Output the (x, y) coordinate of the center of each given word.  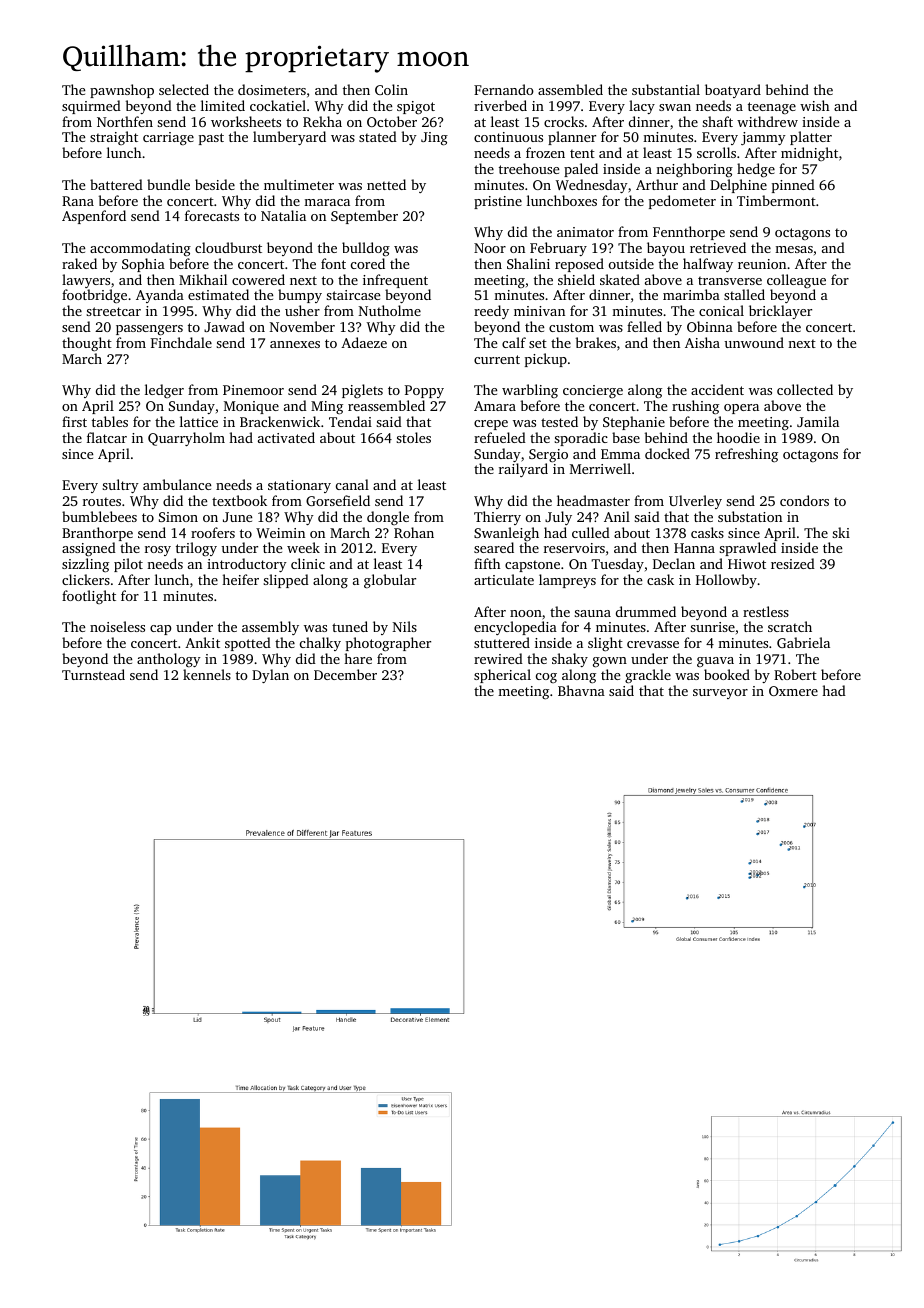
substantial (666, 89)
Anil (617, 516)
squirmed (91, 107)
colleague (796, 281)
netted (386, 184)
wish (814, 105)
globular (390, 581)
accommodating (140, 249)
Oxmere (793, 691)
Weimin (280, 533)
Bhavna (581, 690)
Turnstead (93, 674)
